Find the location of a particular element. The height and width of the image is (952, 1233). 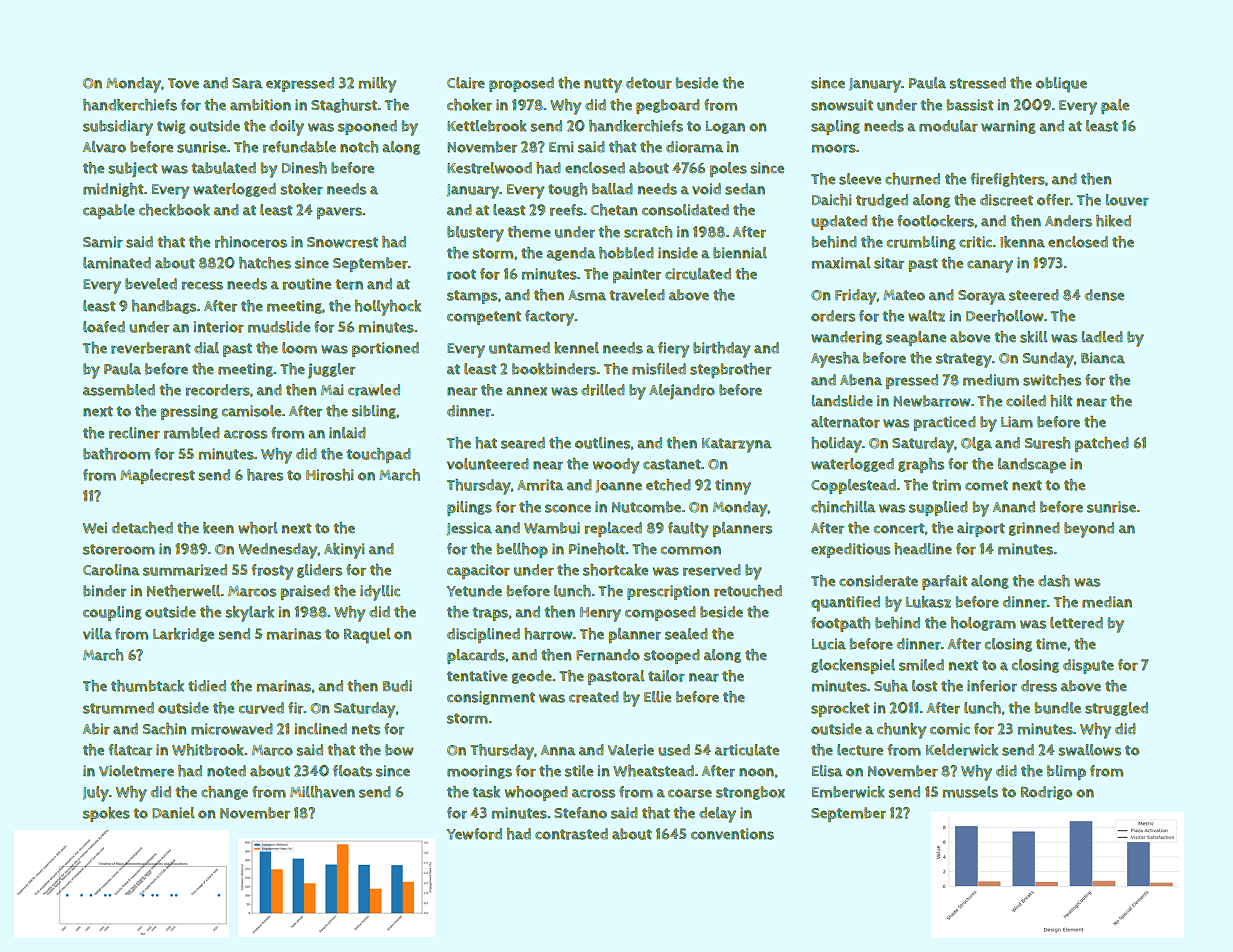

placards is located at coordinates (476, 656).
